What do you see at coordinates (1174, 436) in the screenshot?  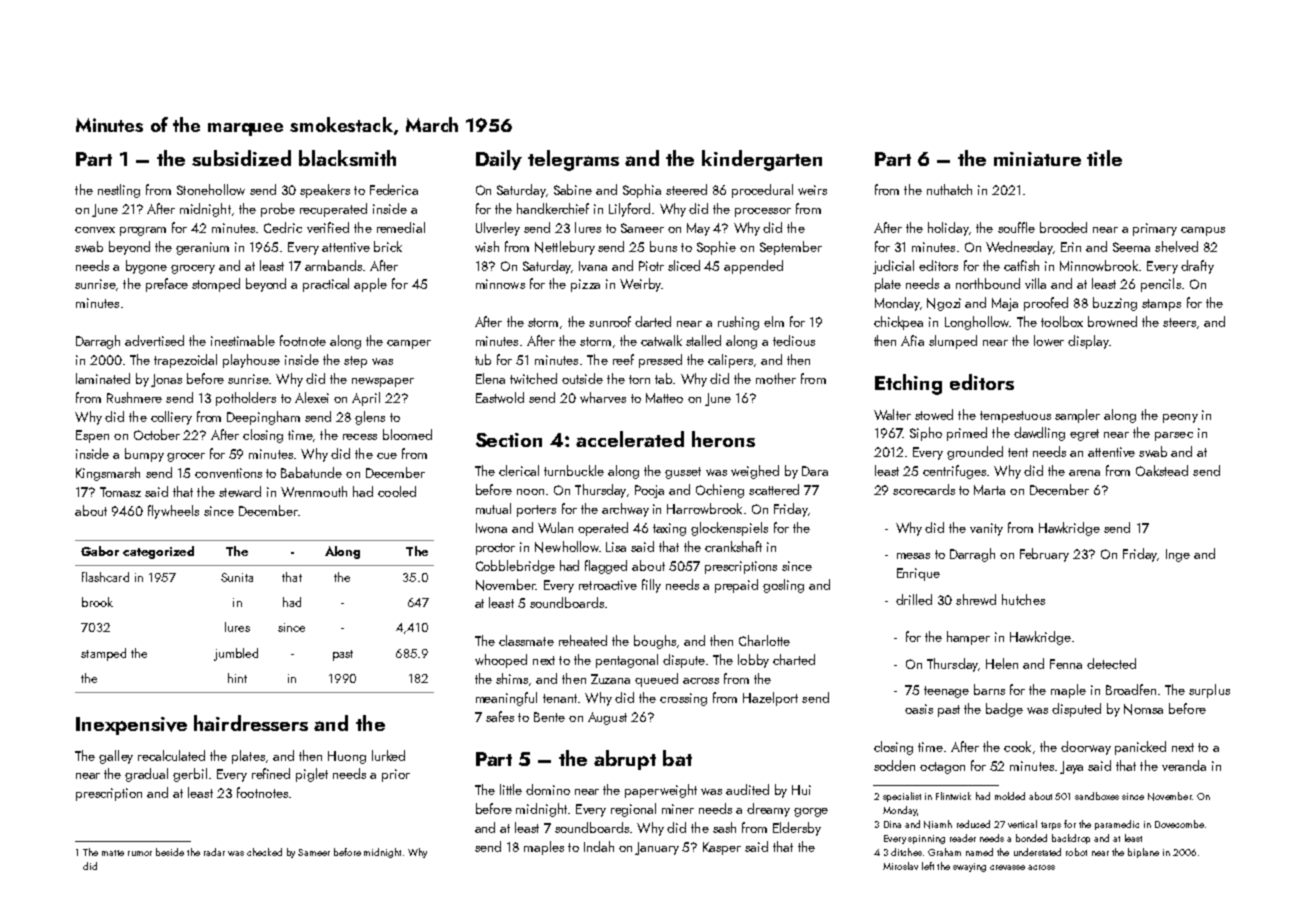 I see `parsec` at bounding box center [1174, 436].
